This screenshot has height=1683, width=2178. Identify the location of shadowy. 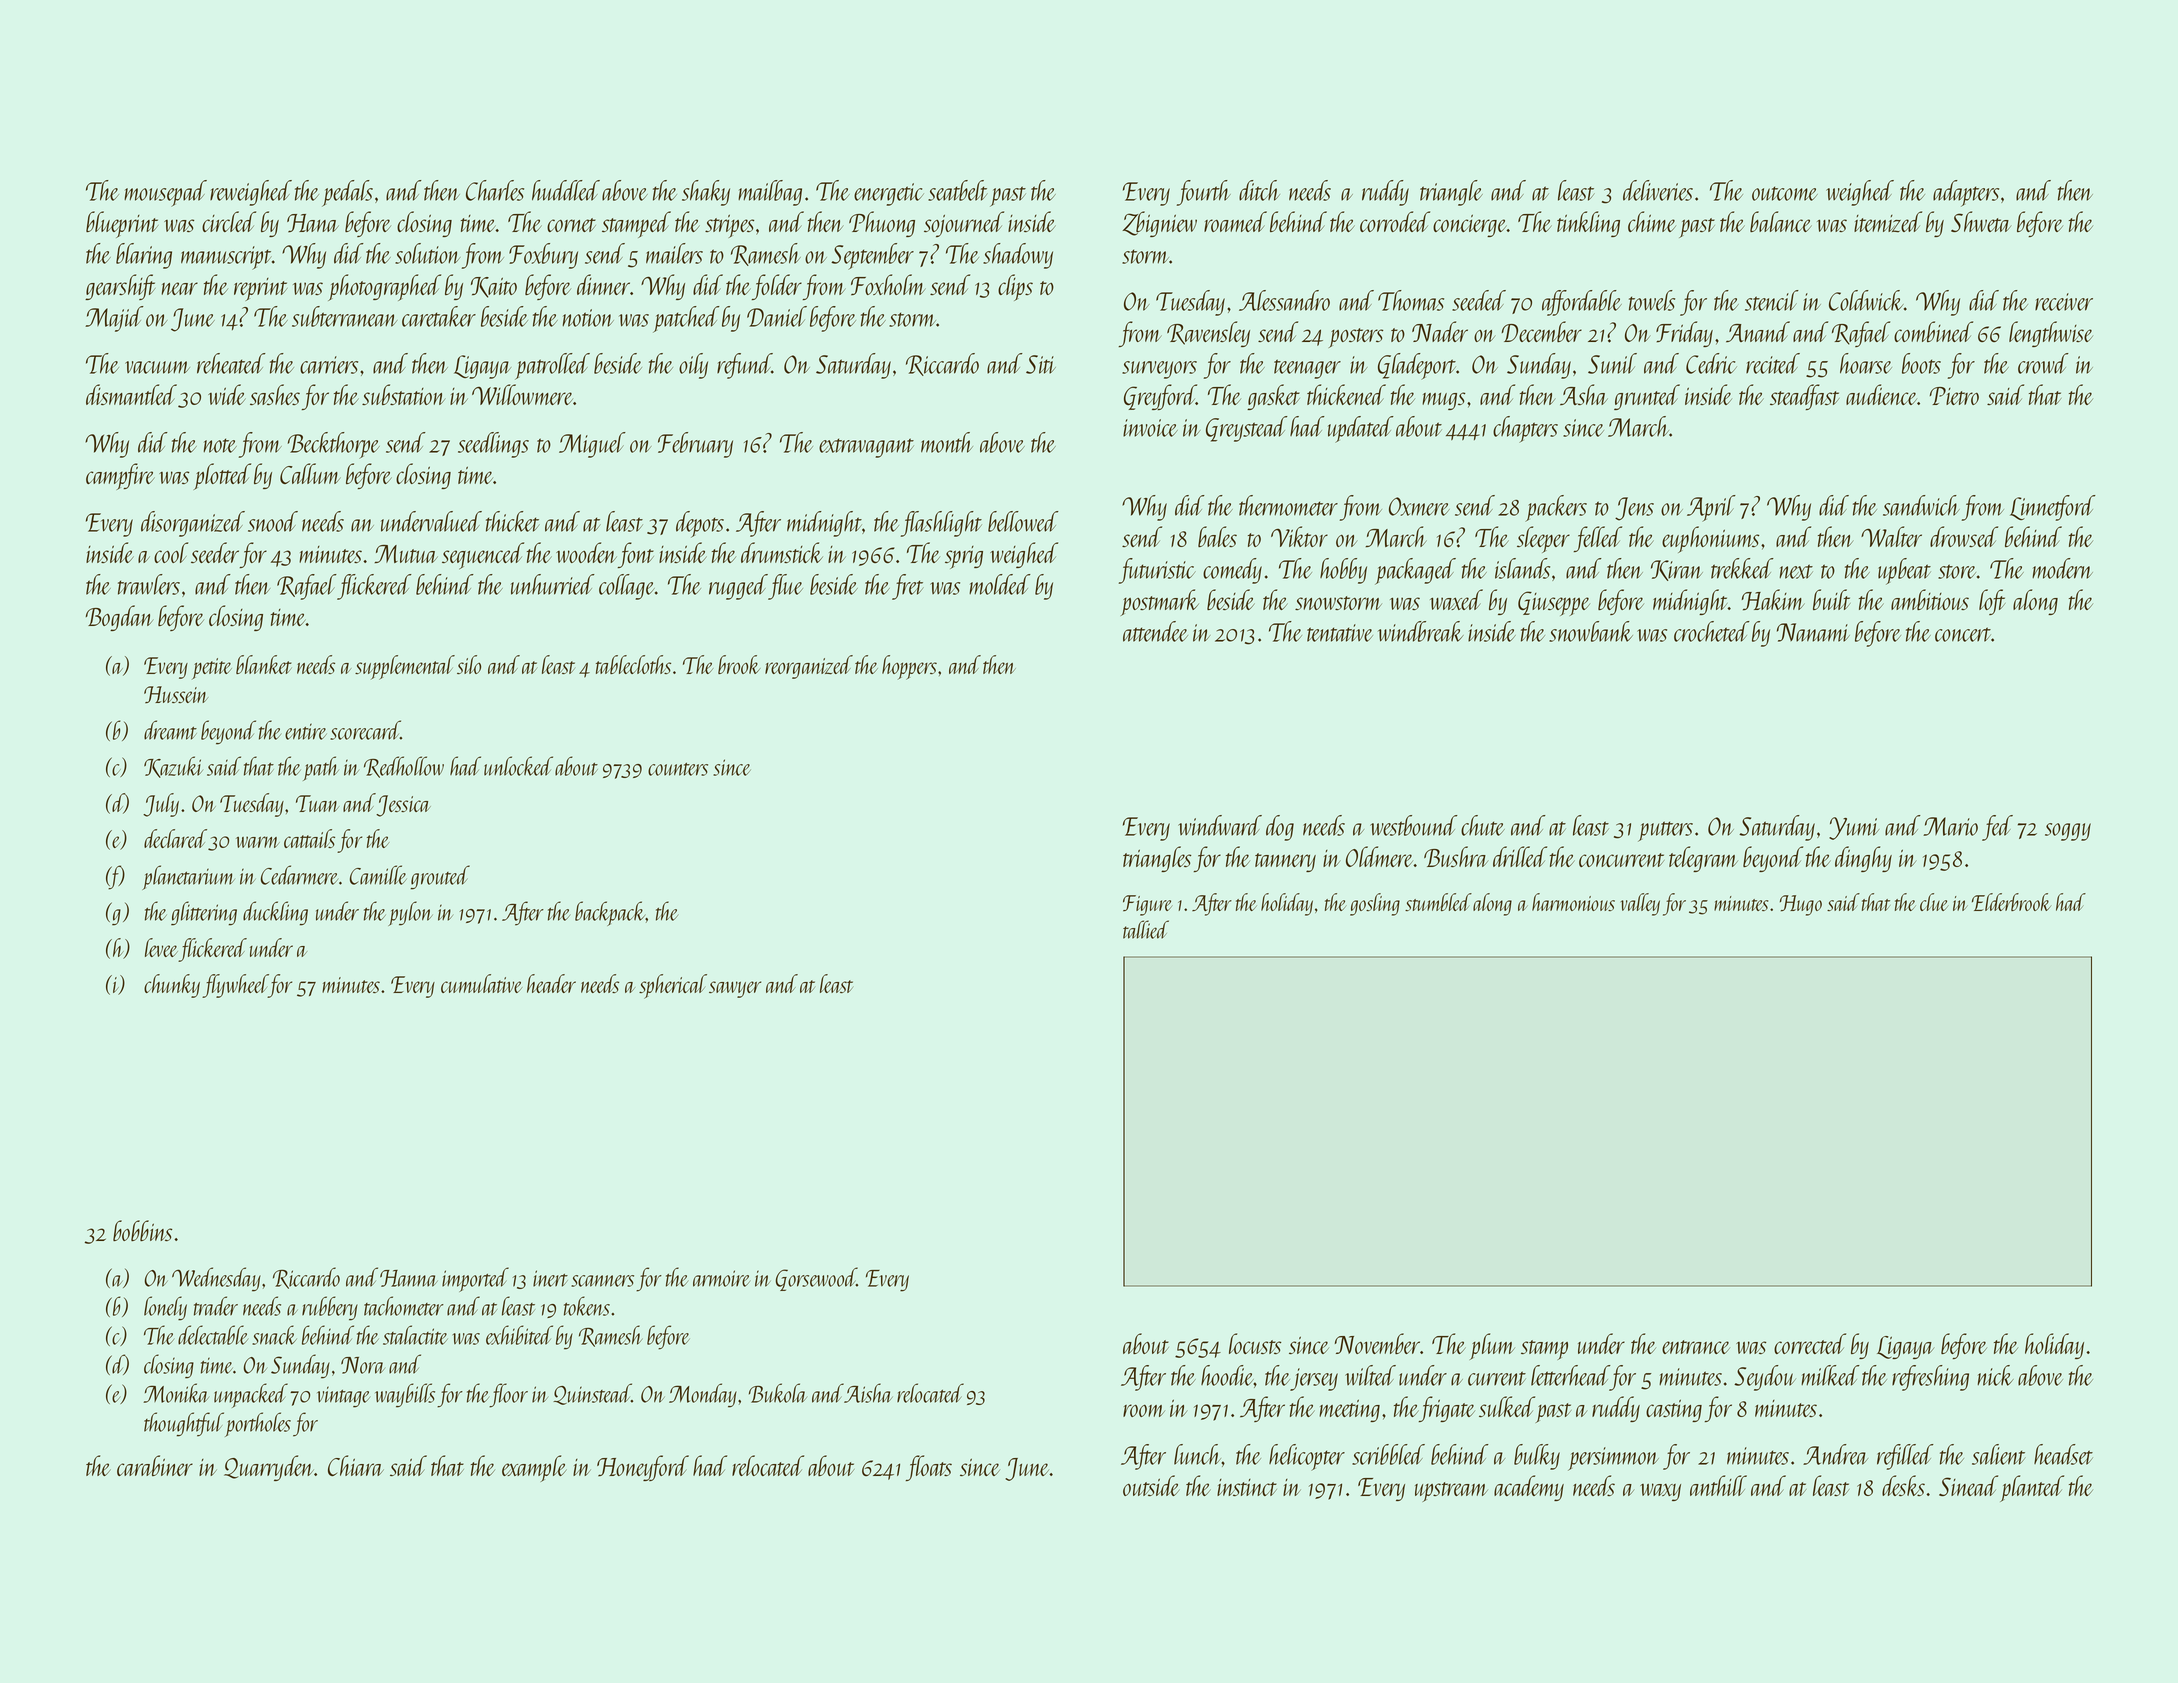
(1018, 256).
